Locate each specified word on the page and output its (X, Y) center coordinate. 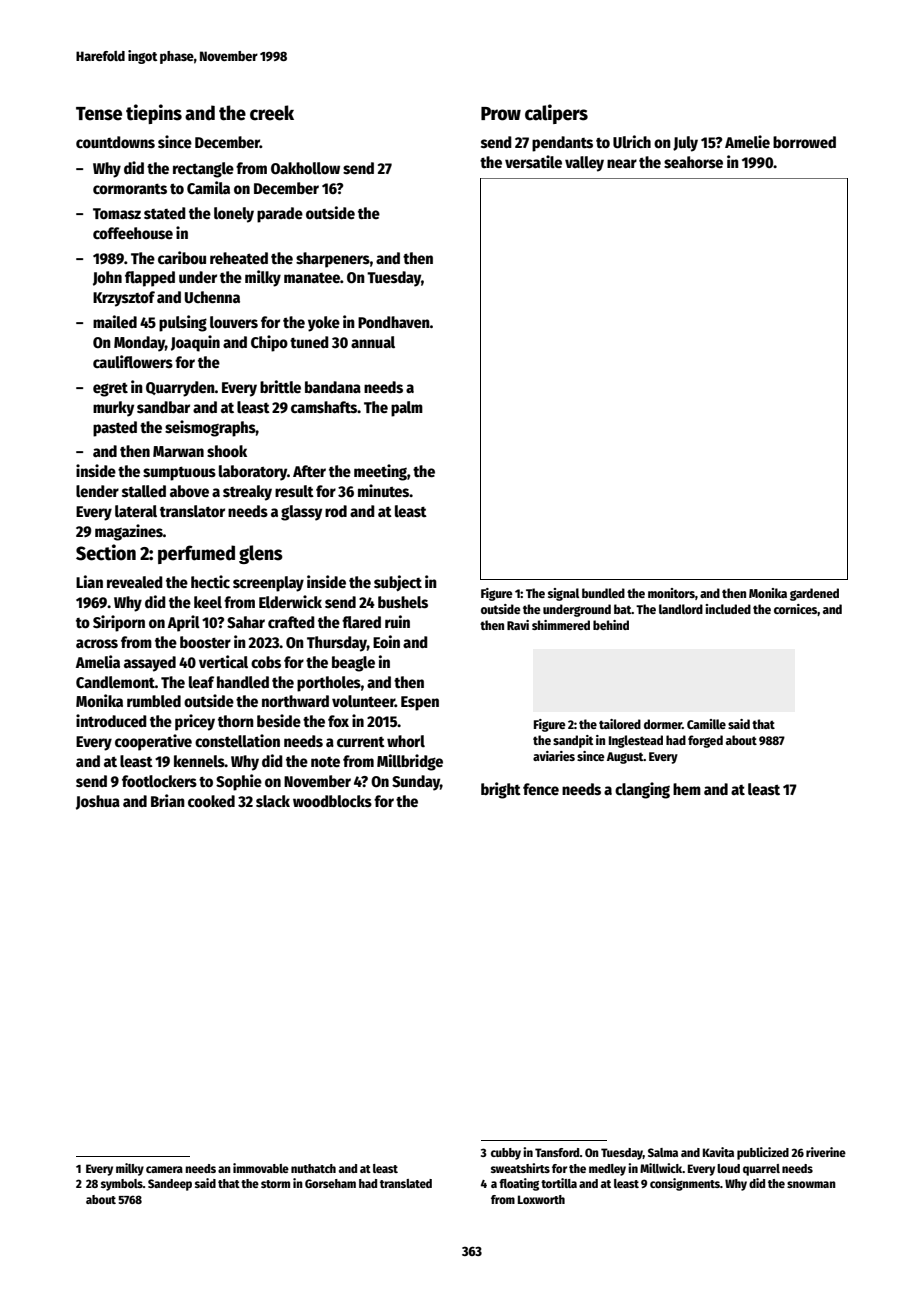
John (107, 278)
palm (407, 409)
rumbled (154, 701)
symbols (122, 1185)
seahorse (693, 162)
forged (705, 741)
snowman (811, 1184)
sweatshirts (520, 1168)
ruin (397, 621)
